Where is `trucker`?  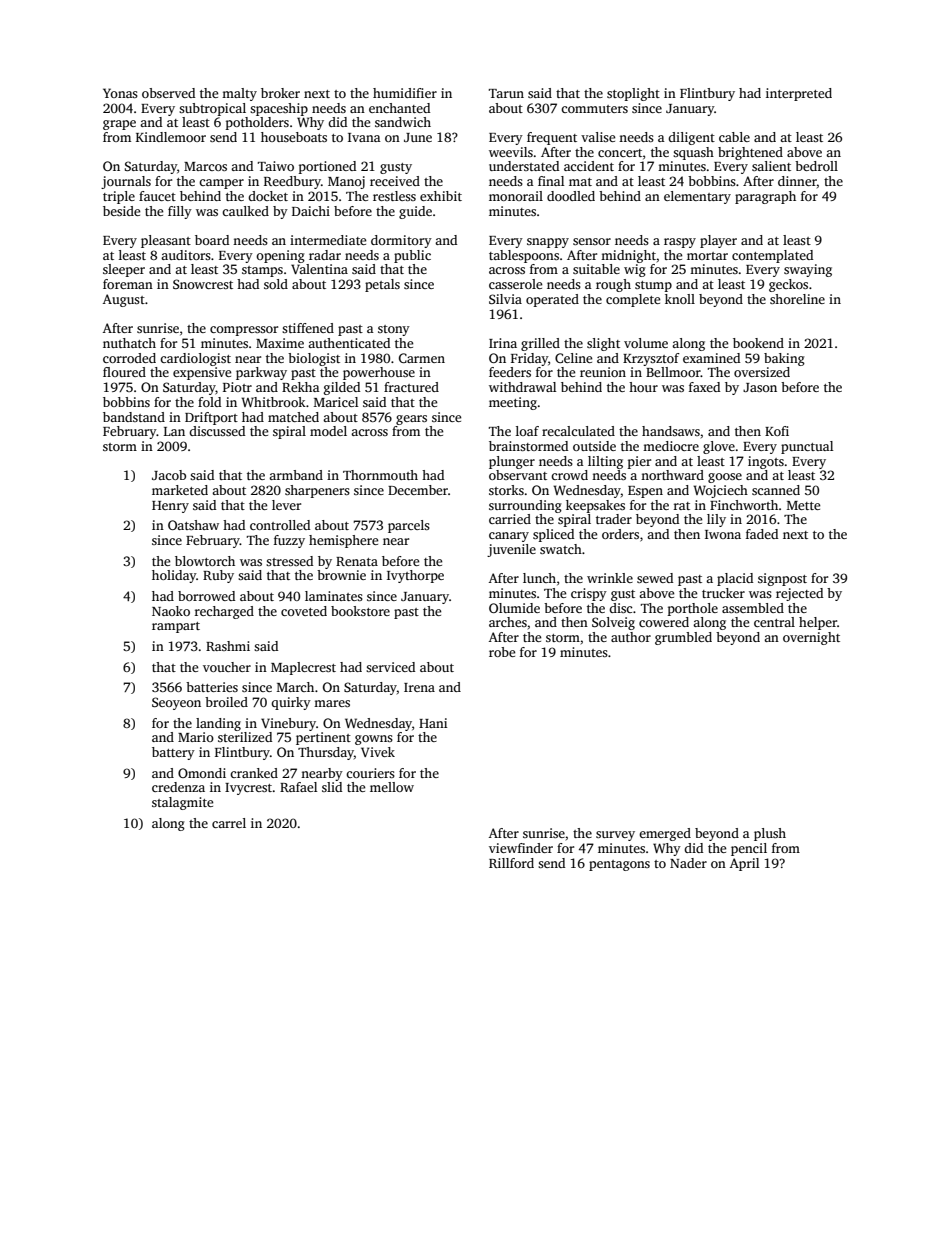 trucker is located at coordinates (723, 593).
